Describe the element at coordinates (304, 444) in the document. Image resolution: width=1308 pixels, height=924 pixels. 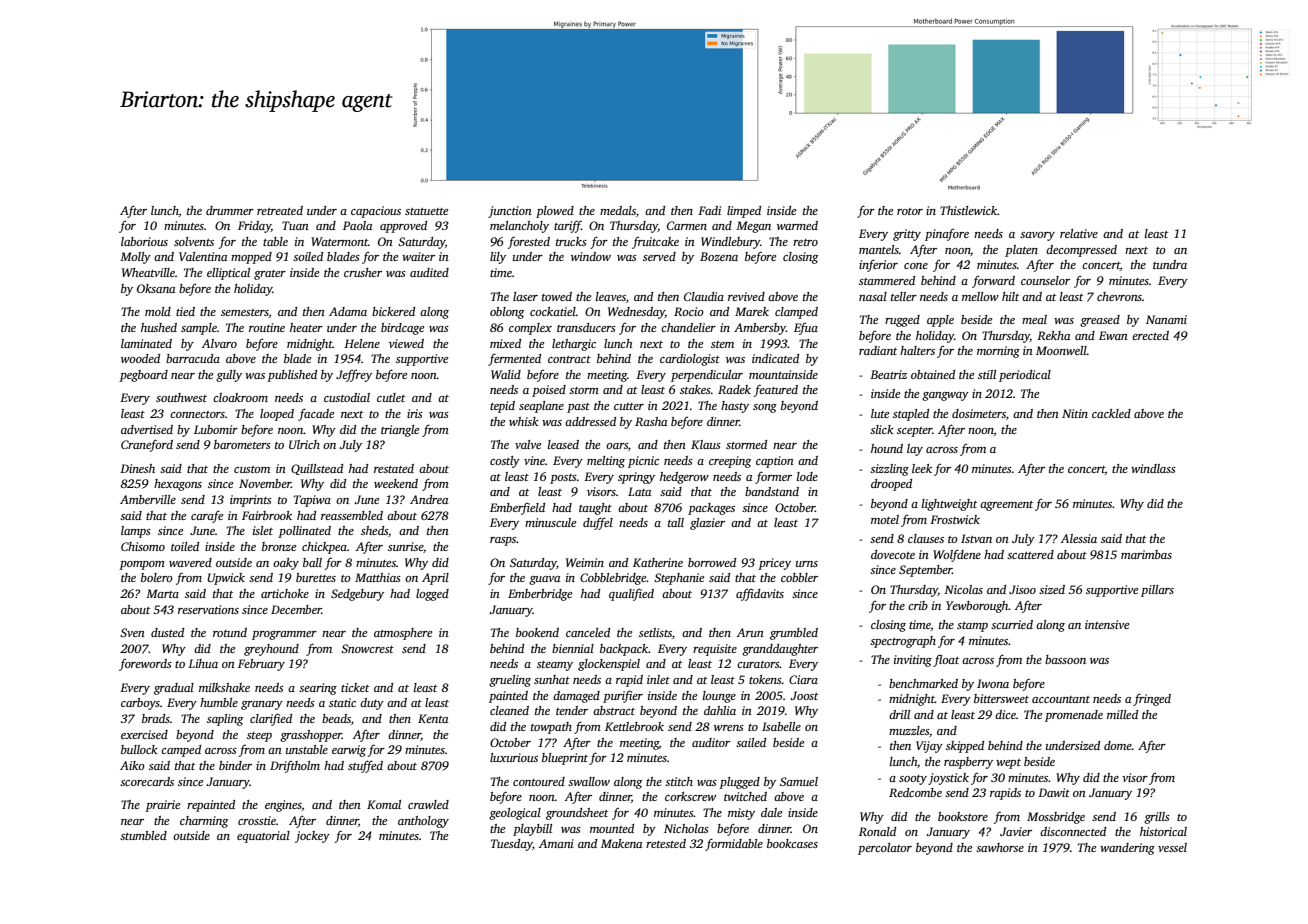
I see `Ulrich` at that location.
